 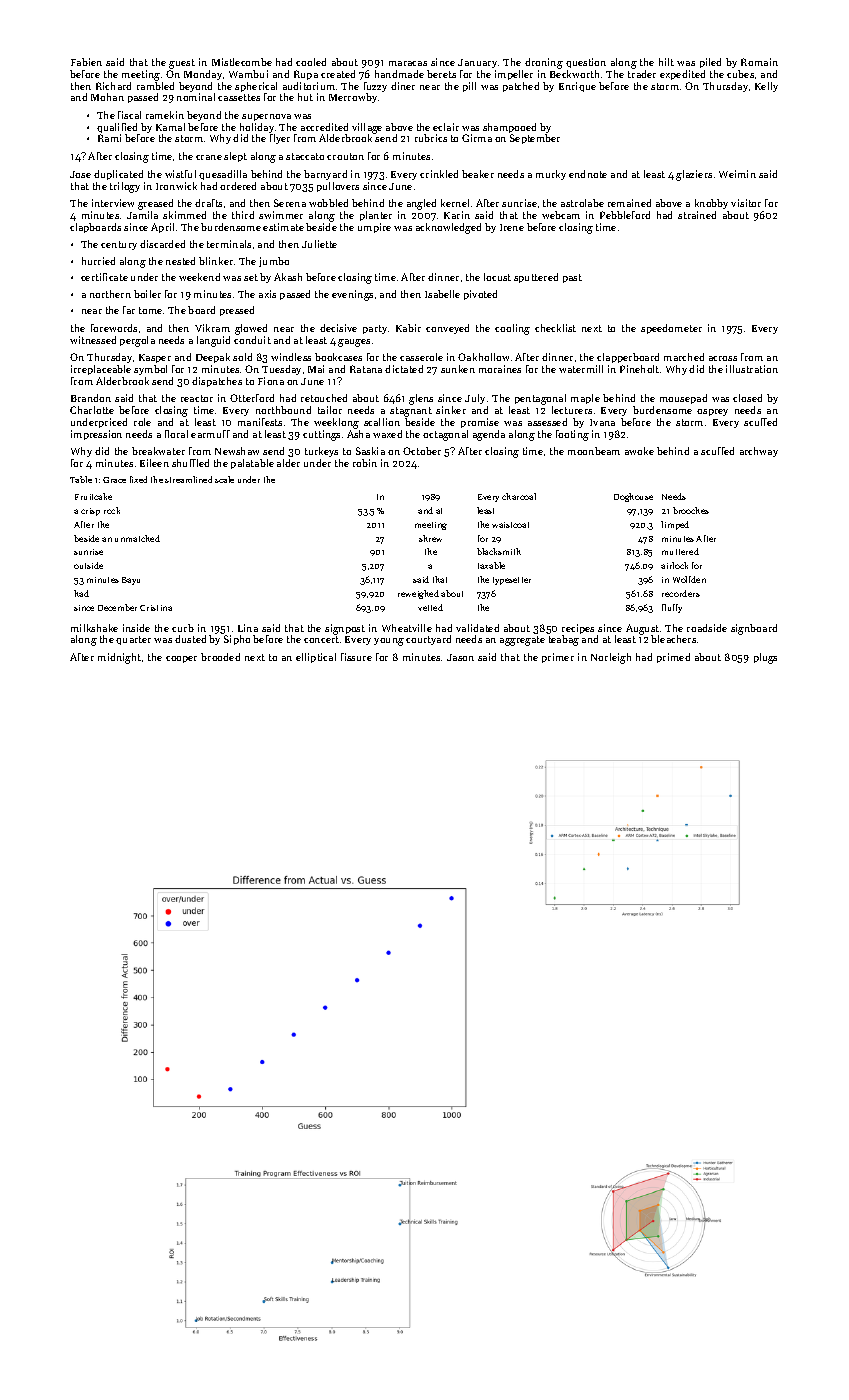 I want to click on Jason, so click(x=460, y=657).
